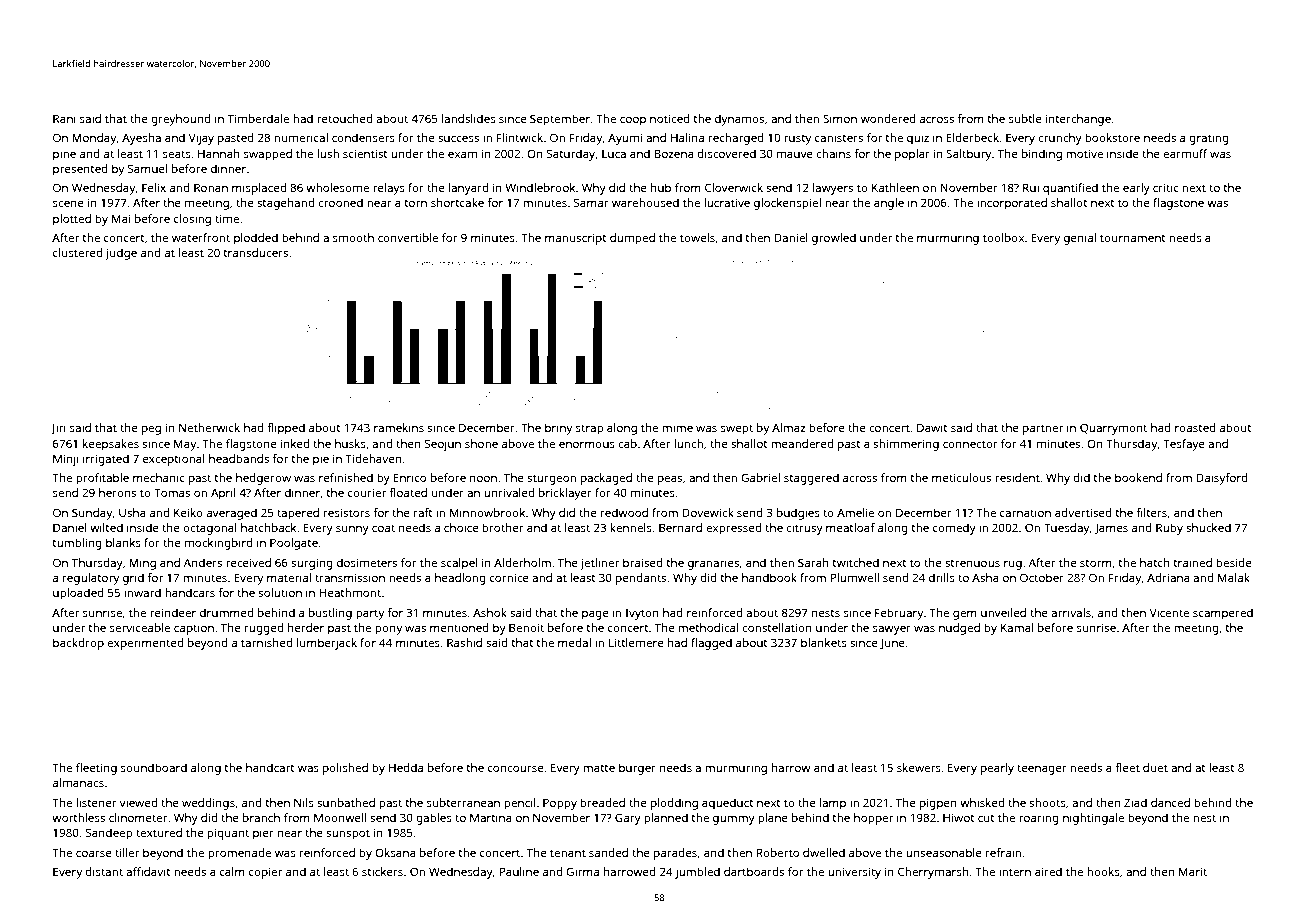  What do you see at coordinates (94, 854) in the screenshot?
I see `coarse` at bounding box center [94, 854].
